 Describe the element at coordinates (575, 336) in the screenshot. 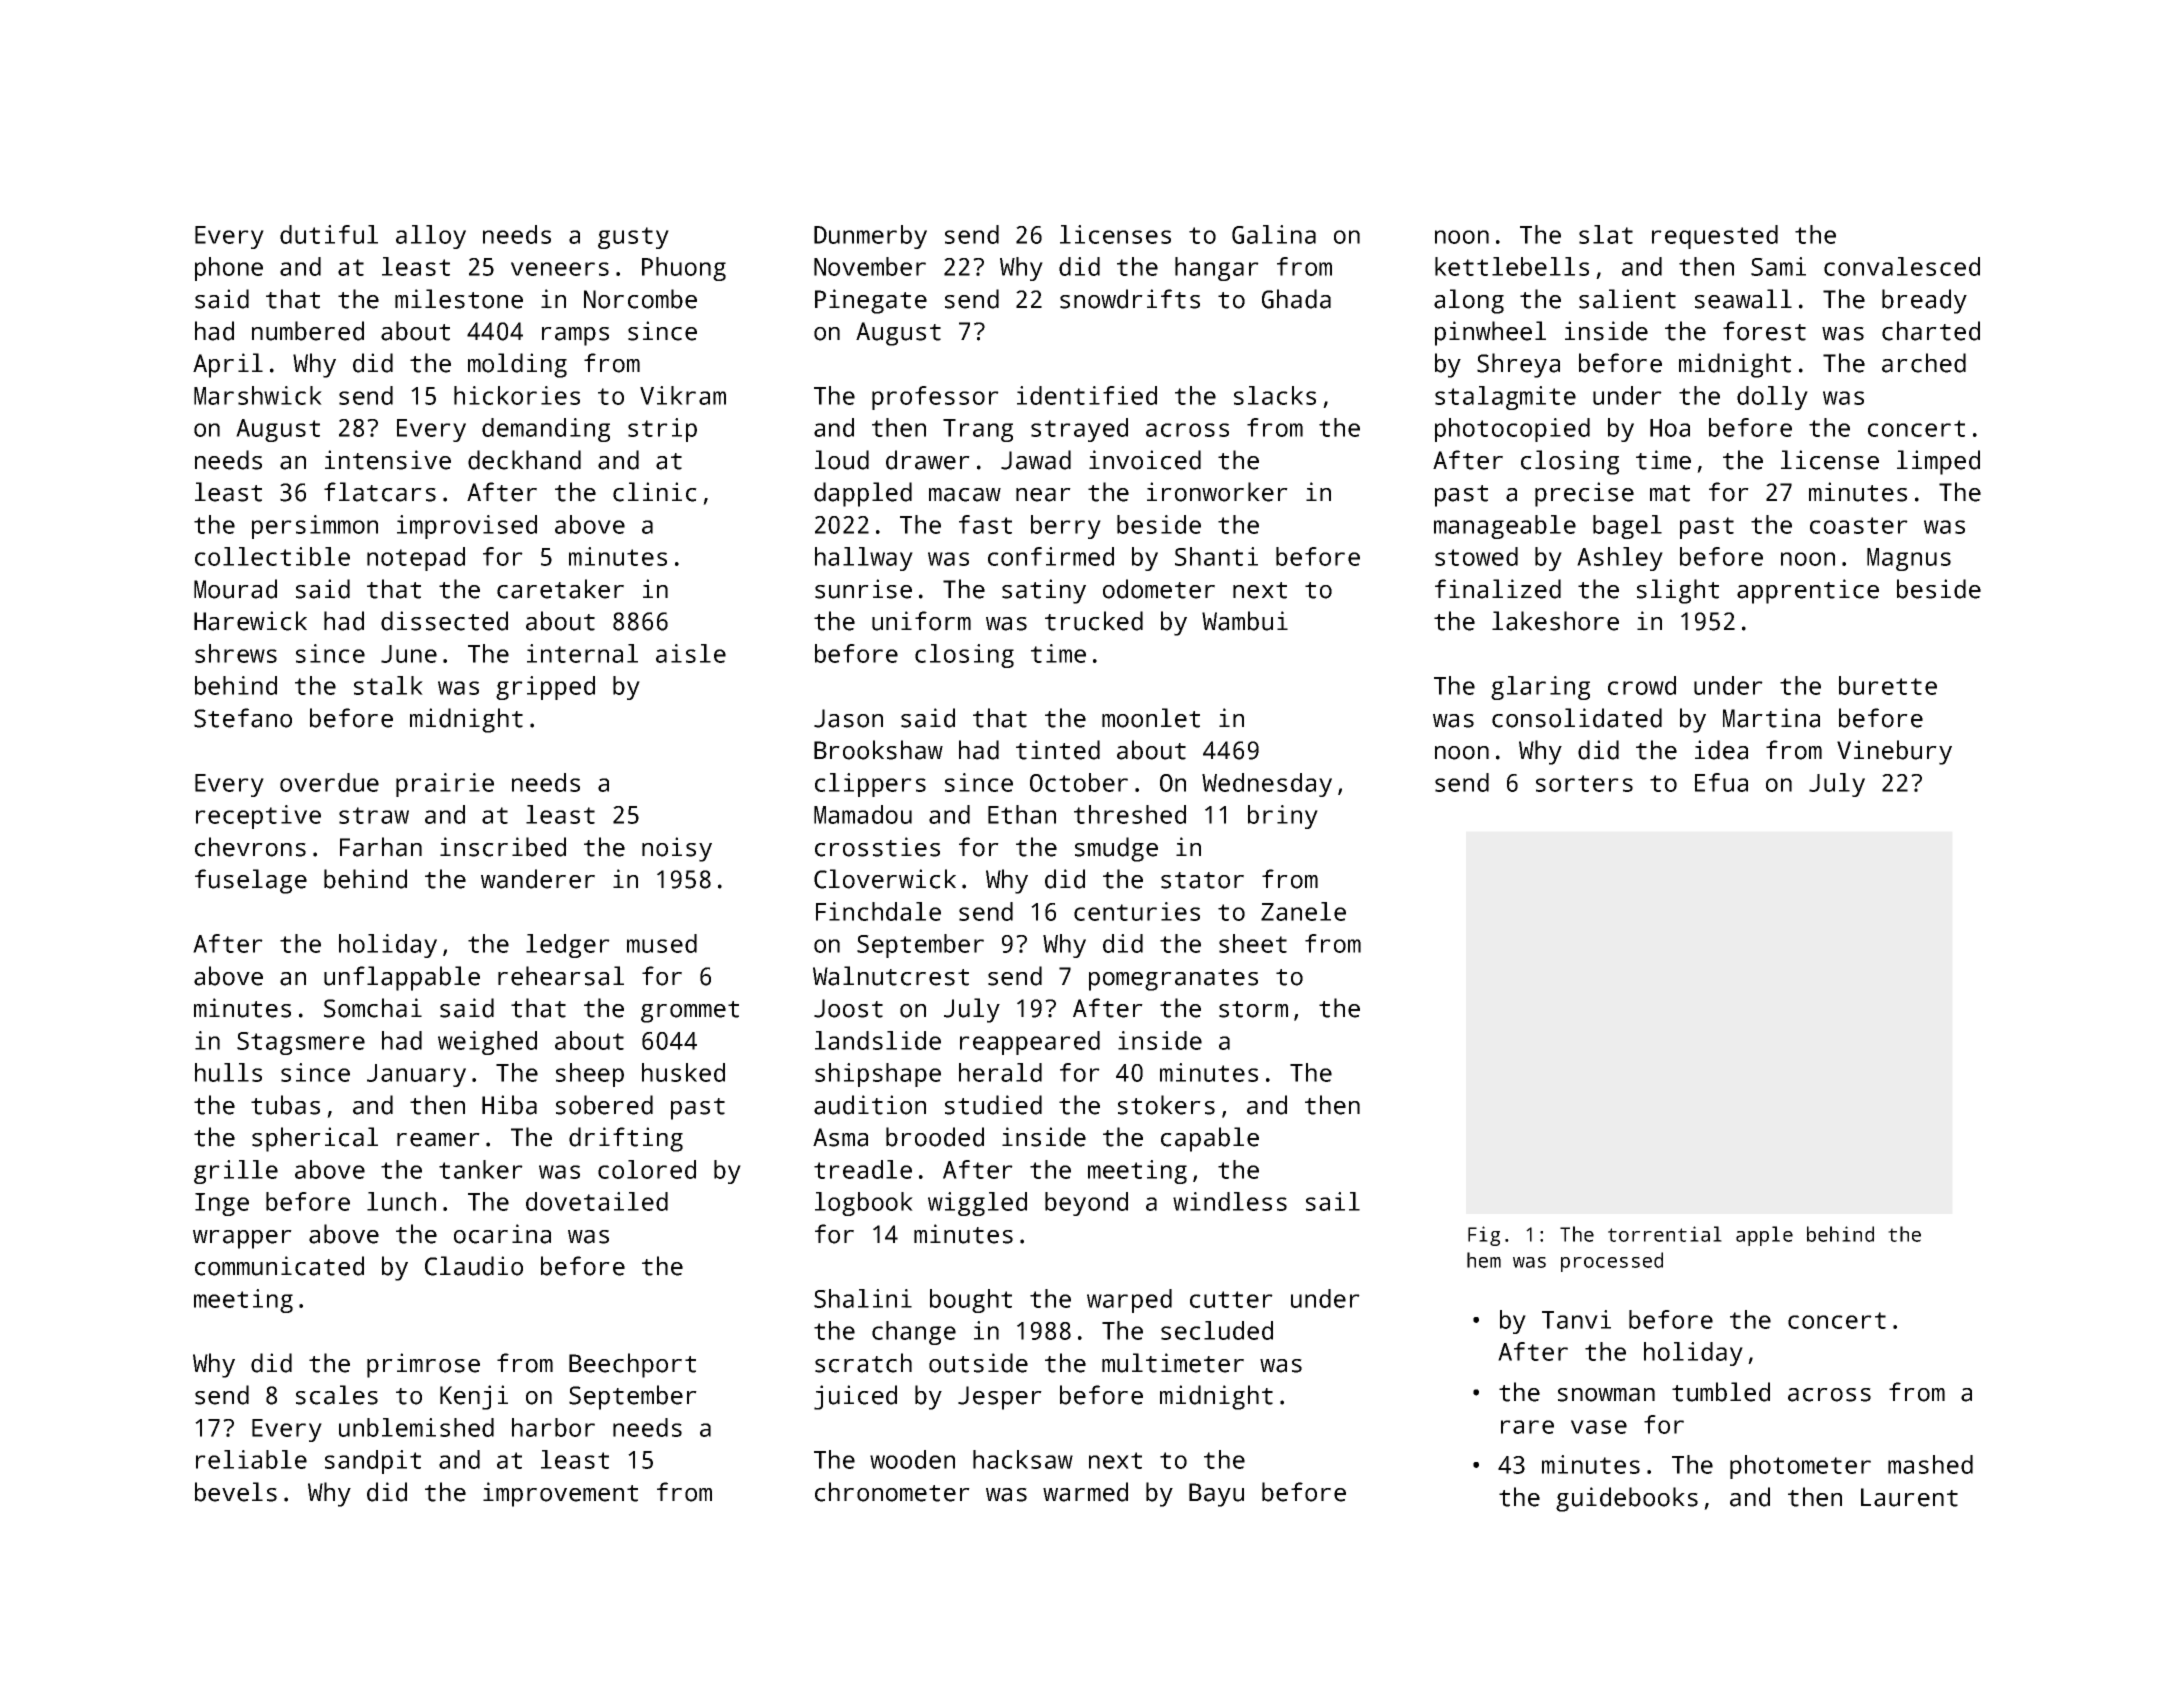

I see `ramps` at that location.
